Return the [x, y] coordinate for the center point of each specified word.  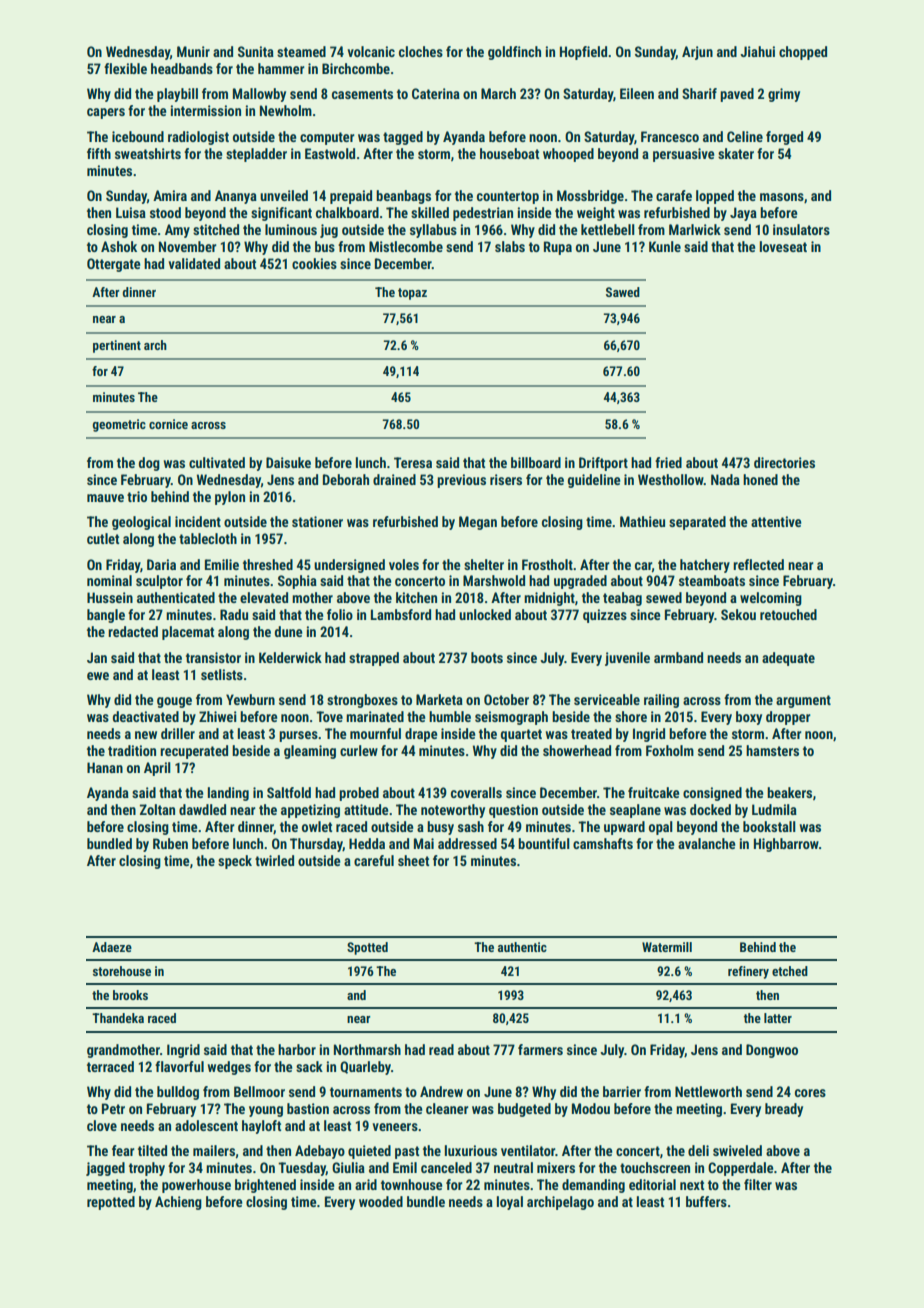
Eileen [637, 93]
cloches [421, 51]
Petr [113, 1108]
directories [784, 462]
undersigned [349, 566]
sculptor [159, 582]
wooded [381, 1201]
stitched [216, 229]
